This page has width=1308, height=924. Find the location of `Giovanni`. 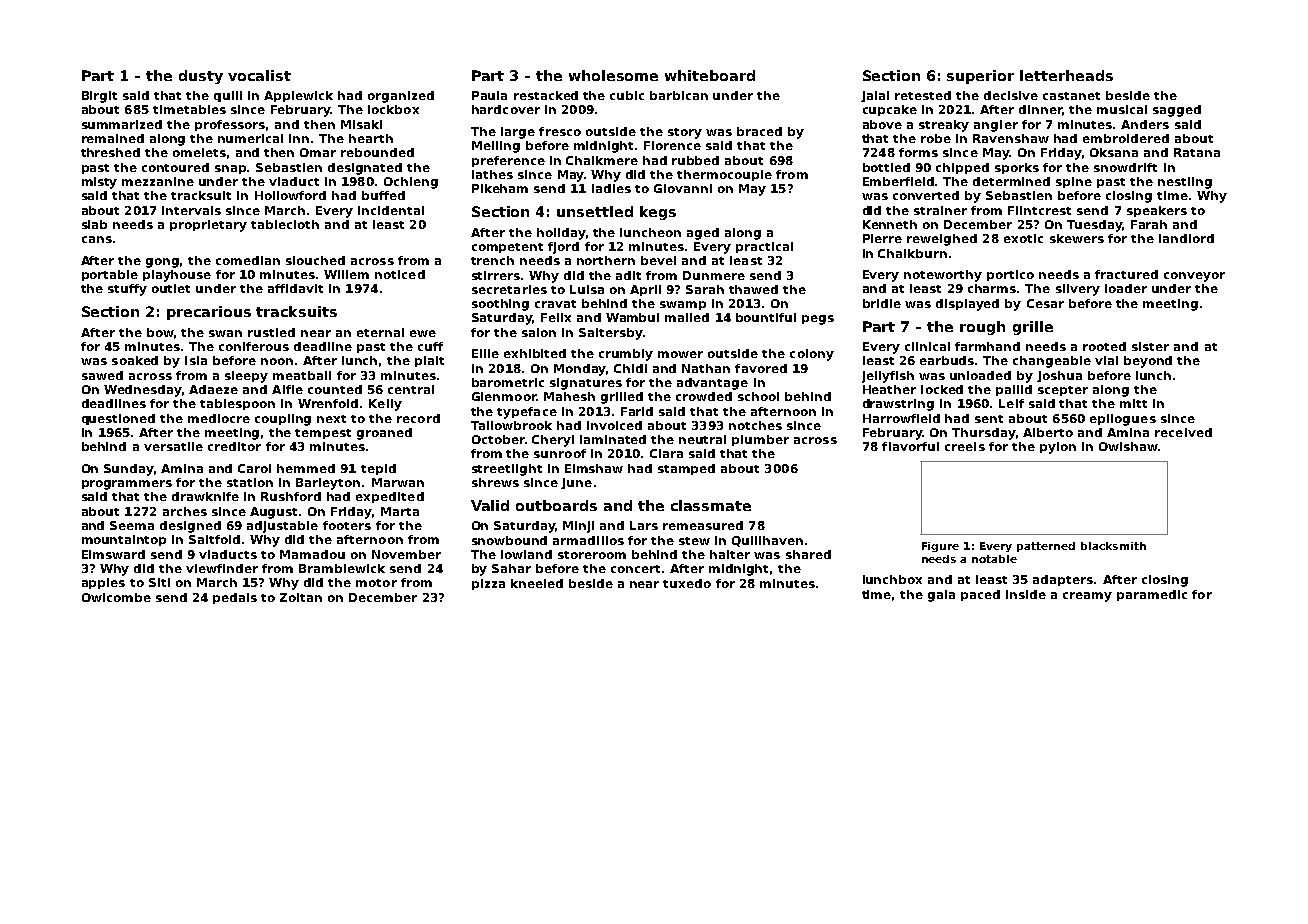

Giovanni is located at coordinates (683, 188).
